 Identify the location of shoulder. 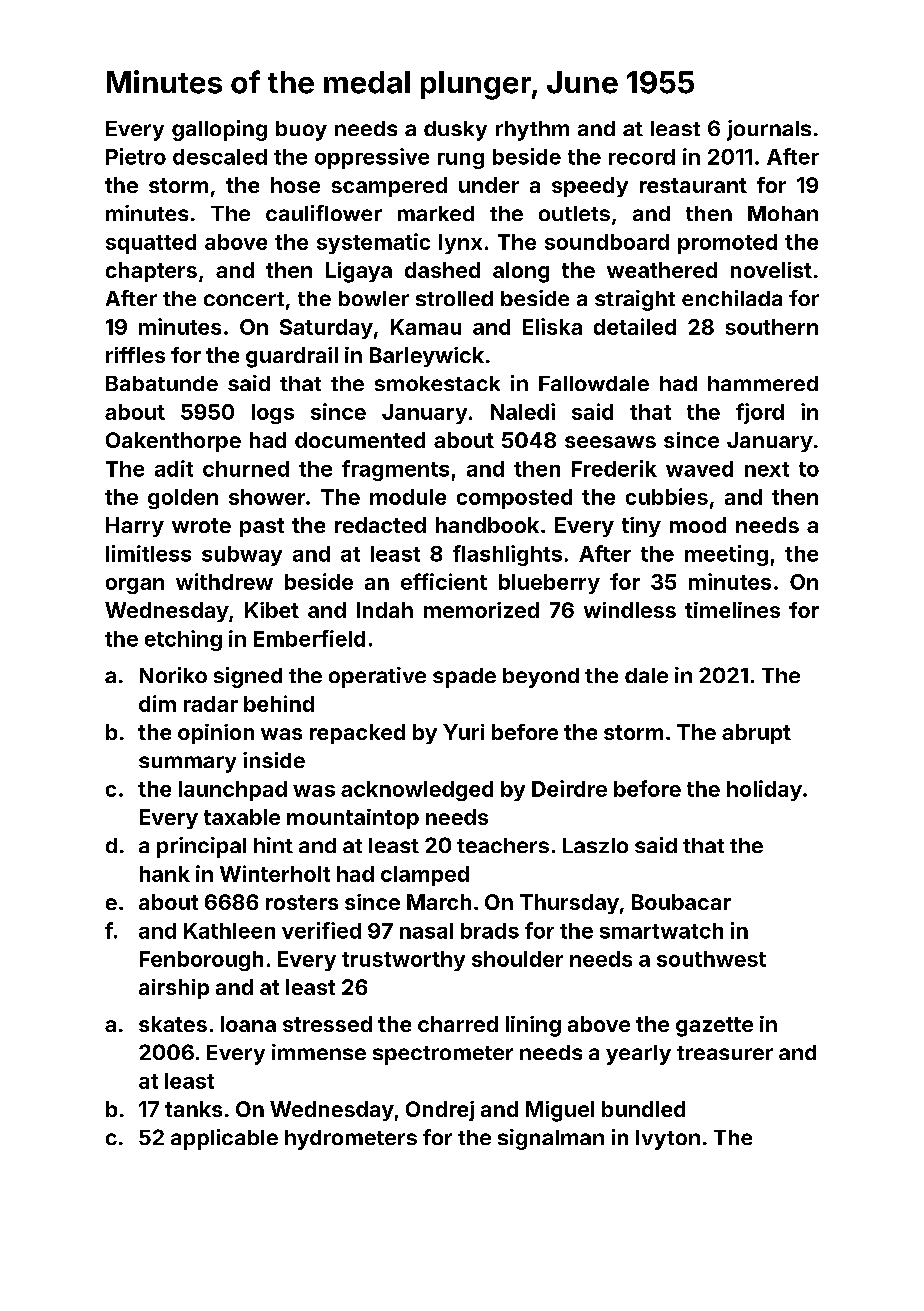
(517, 959).
